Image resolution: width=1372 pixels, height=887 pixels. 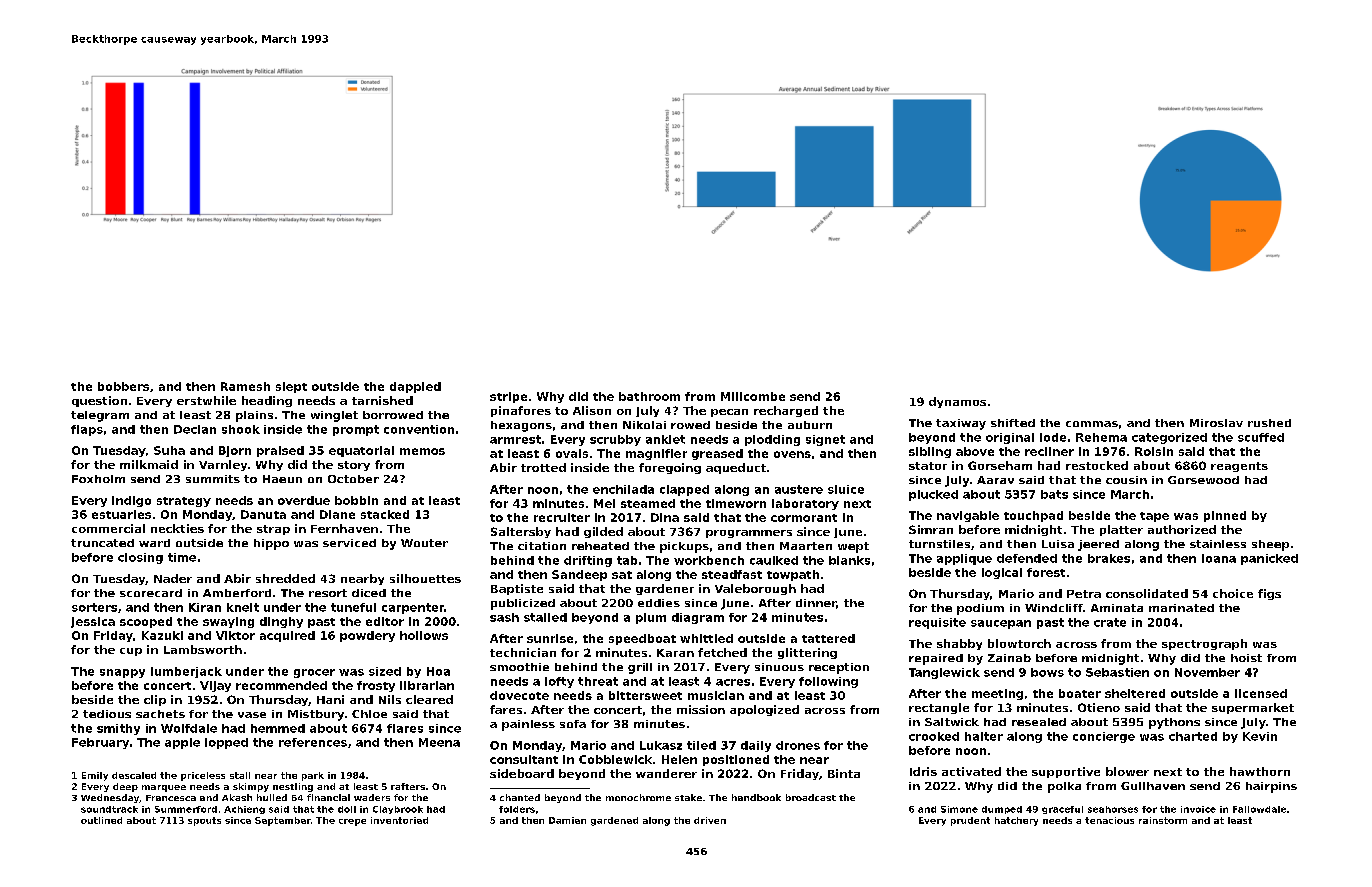 What do you see at coordinates (1000, 465) in the document?
I see `Gorseham` at bounding box center [1000, 465].
